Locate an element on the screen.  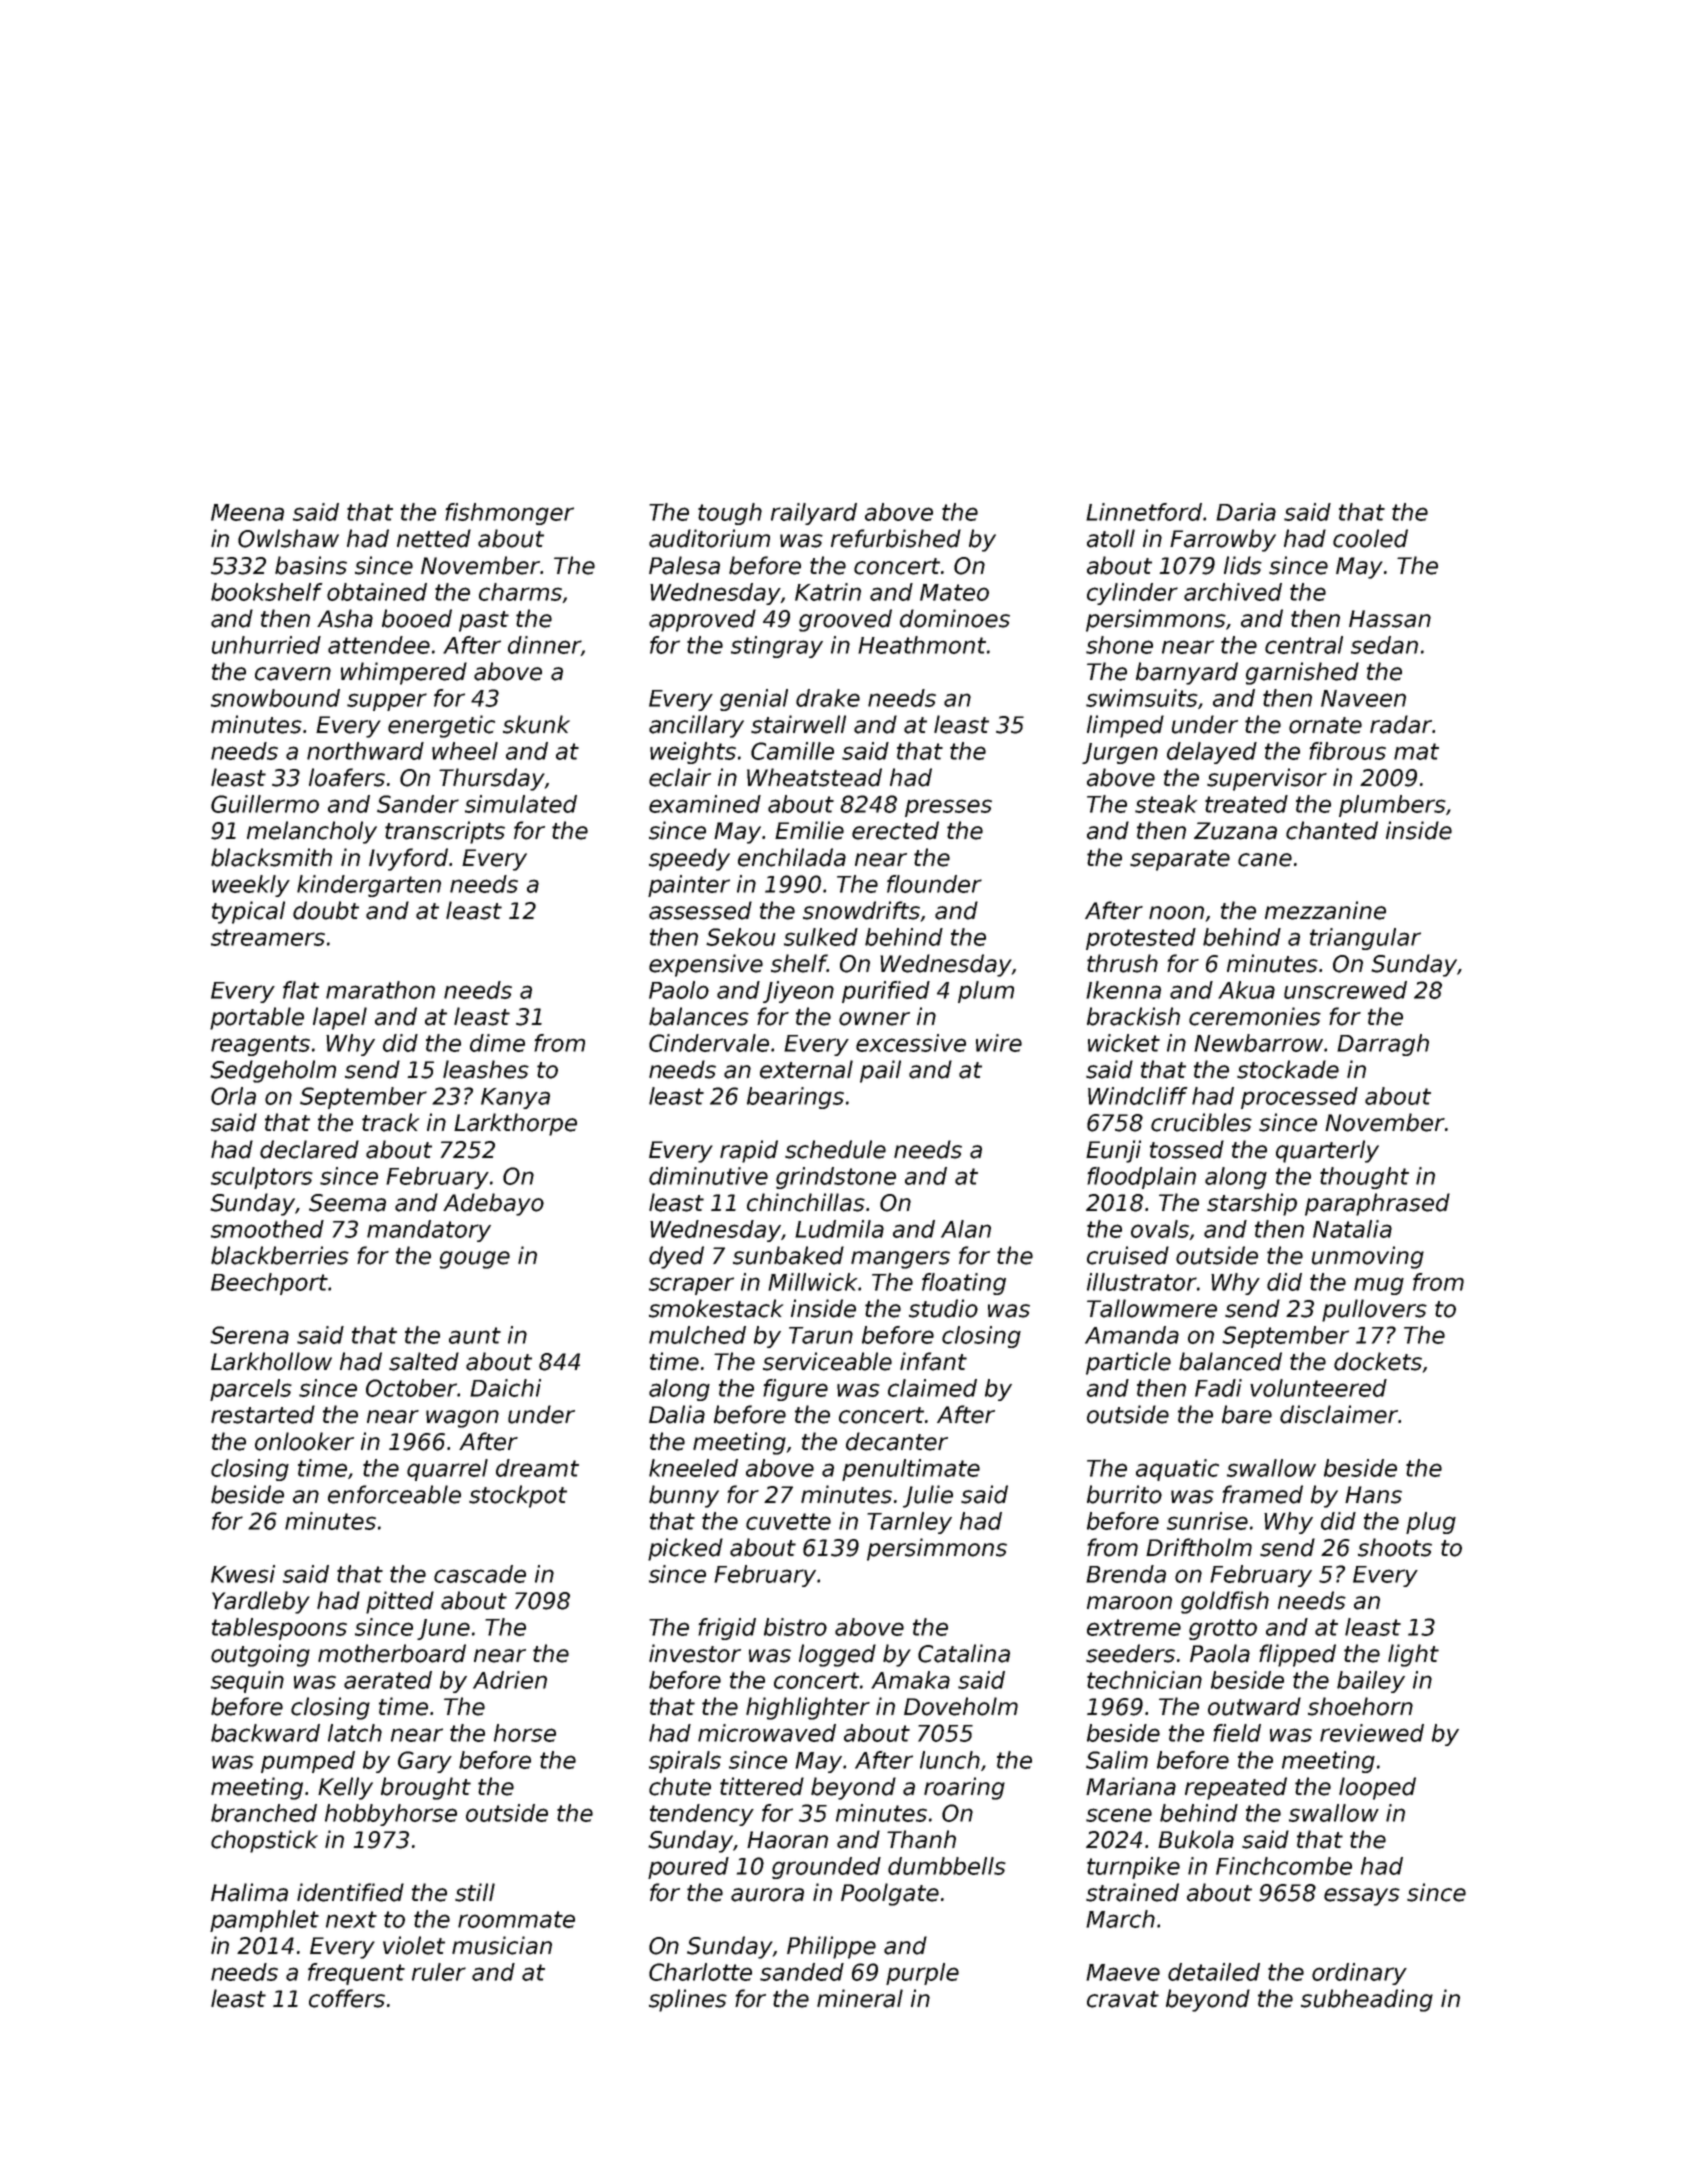
pamphlet is located at coordinates (264, 1921).
